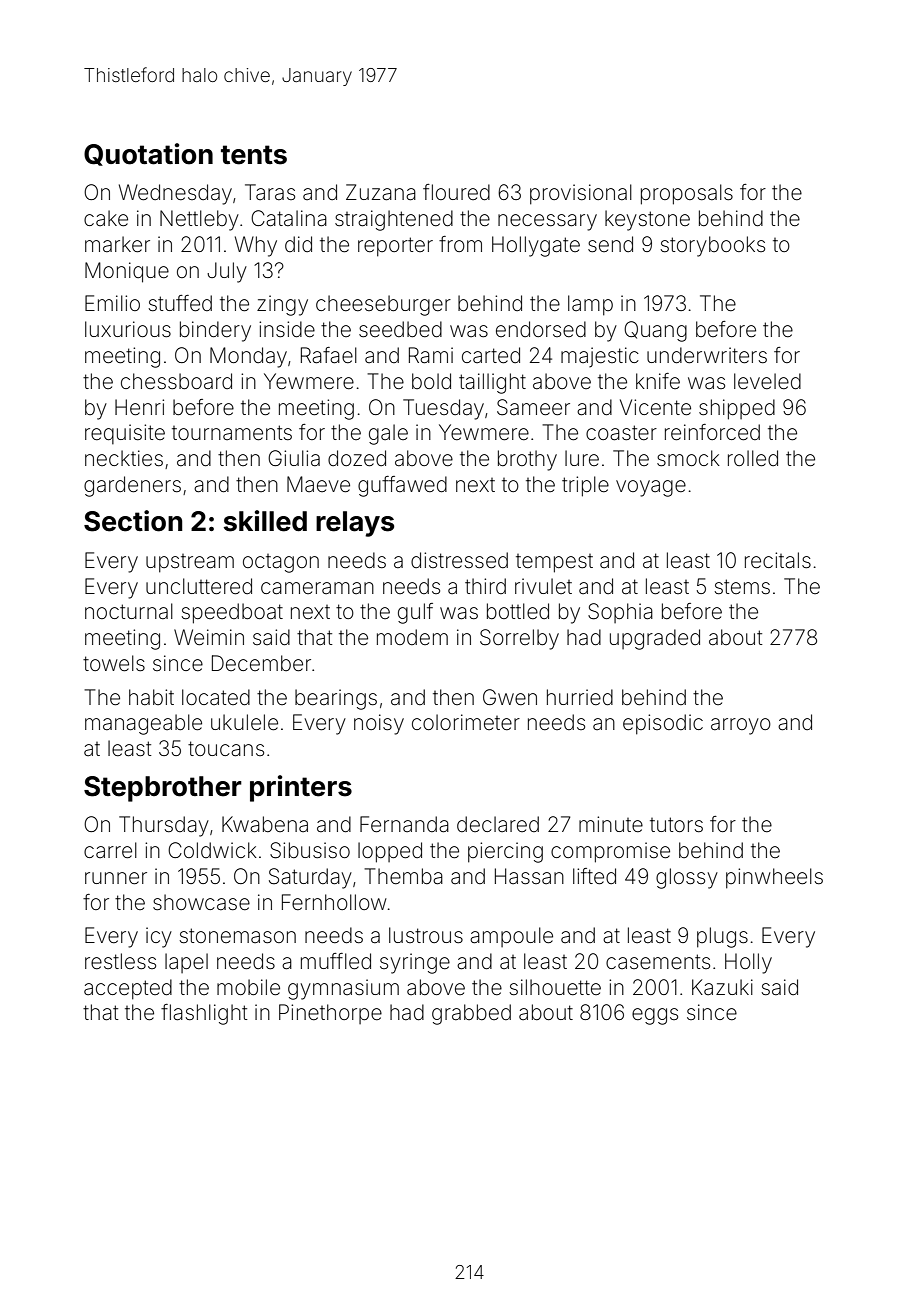 This screenshot has height=1316, width=908. Describe the element at coordinates (334, 902) in the screenshot. I see `Fernhollow` at that location.
